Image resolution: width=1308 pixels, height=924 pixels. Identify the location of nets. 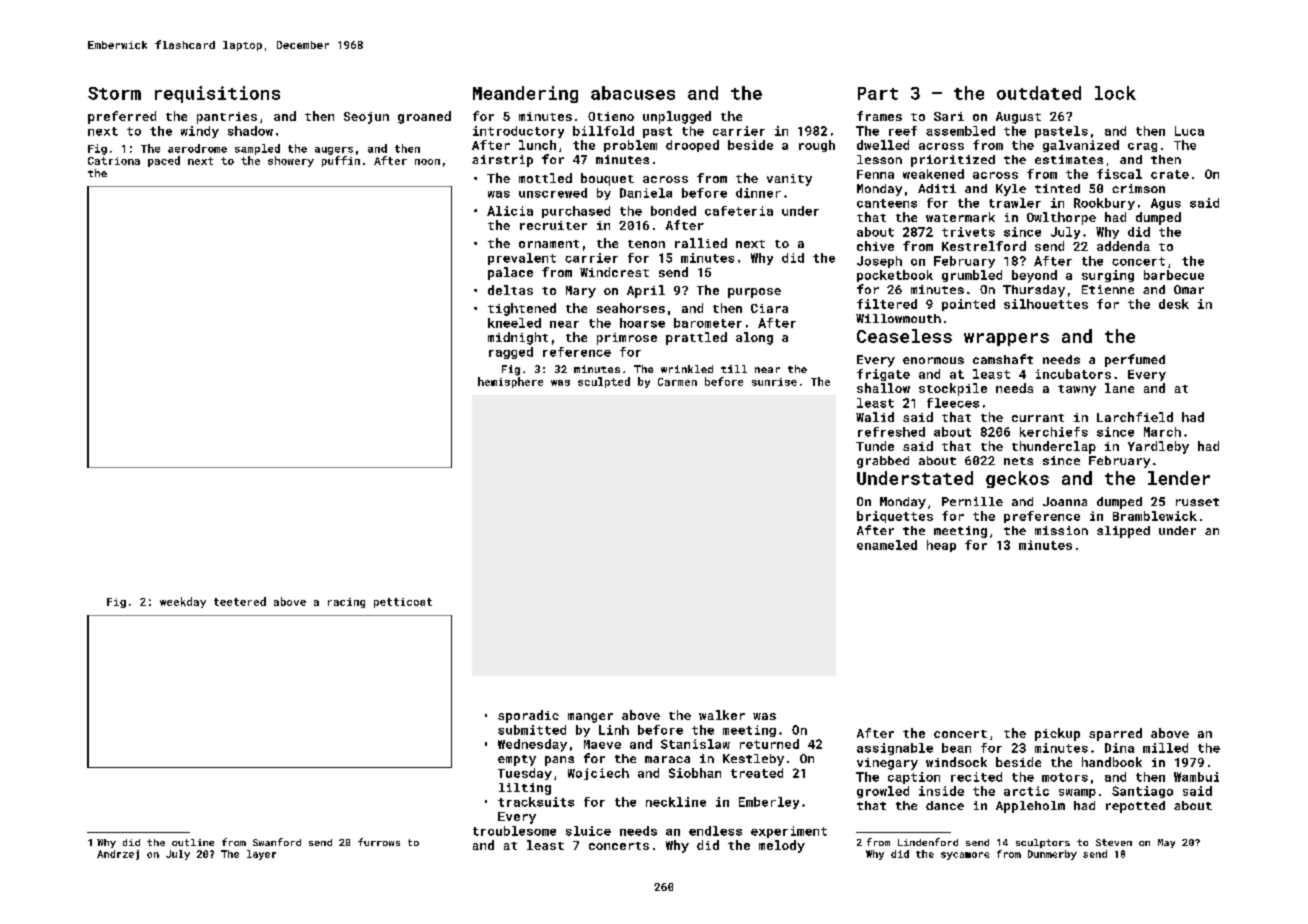
(1018, 461).
